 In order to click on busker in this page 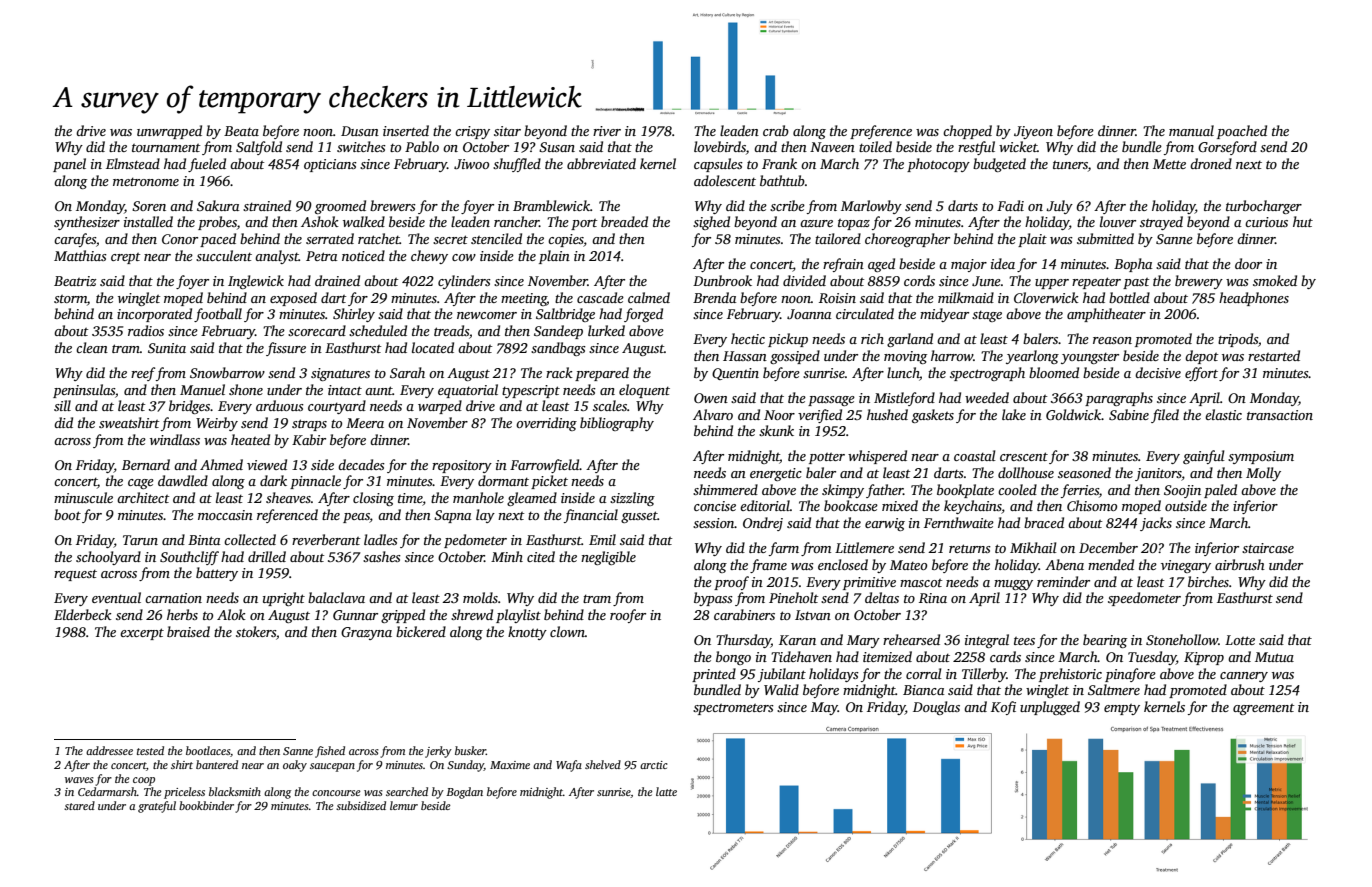, I will do `click(470, 750)`.
